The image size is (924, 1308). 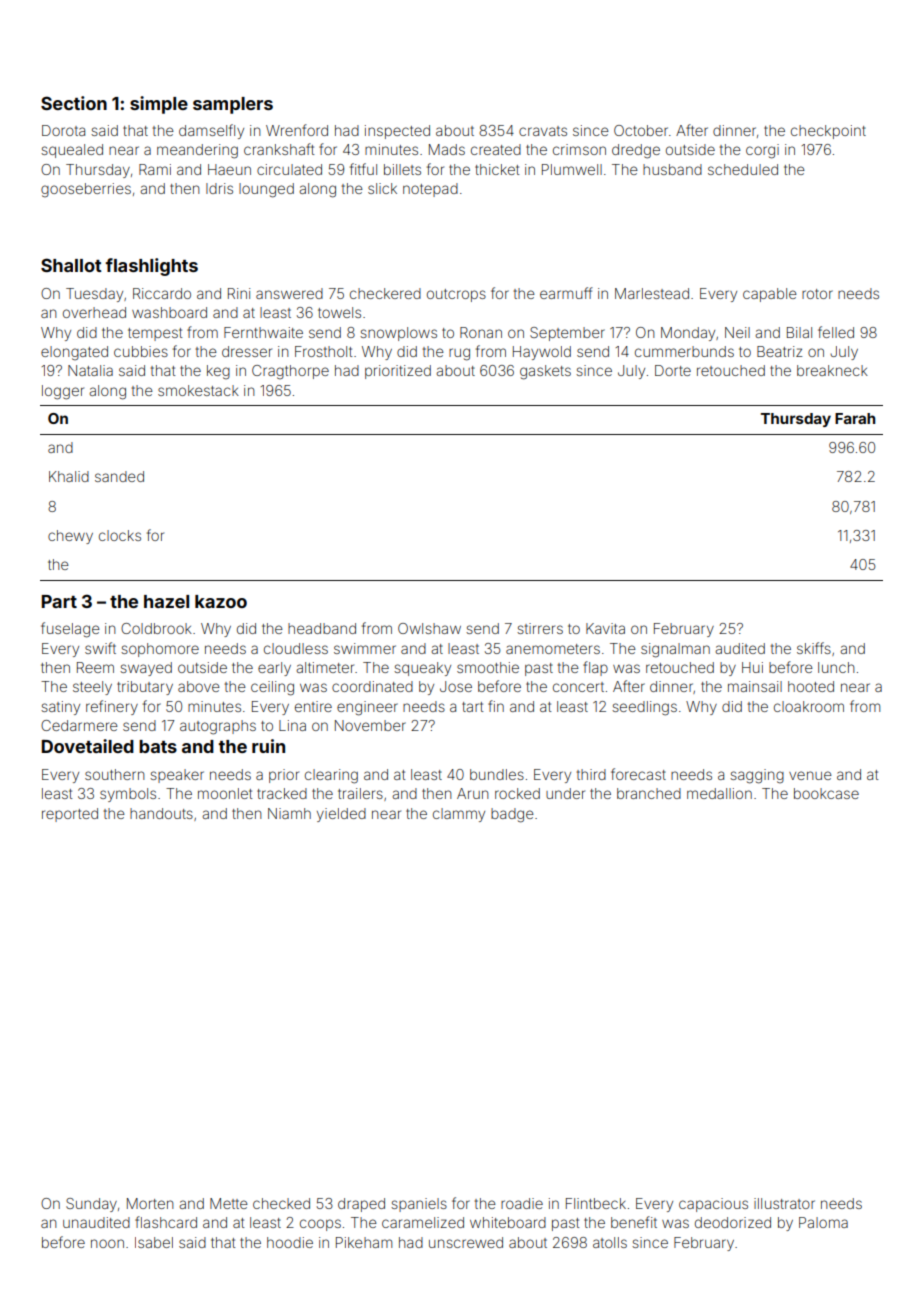 I want to click on inspected, so click(x=397, y=132).
